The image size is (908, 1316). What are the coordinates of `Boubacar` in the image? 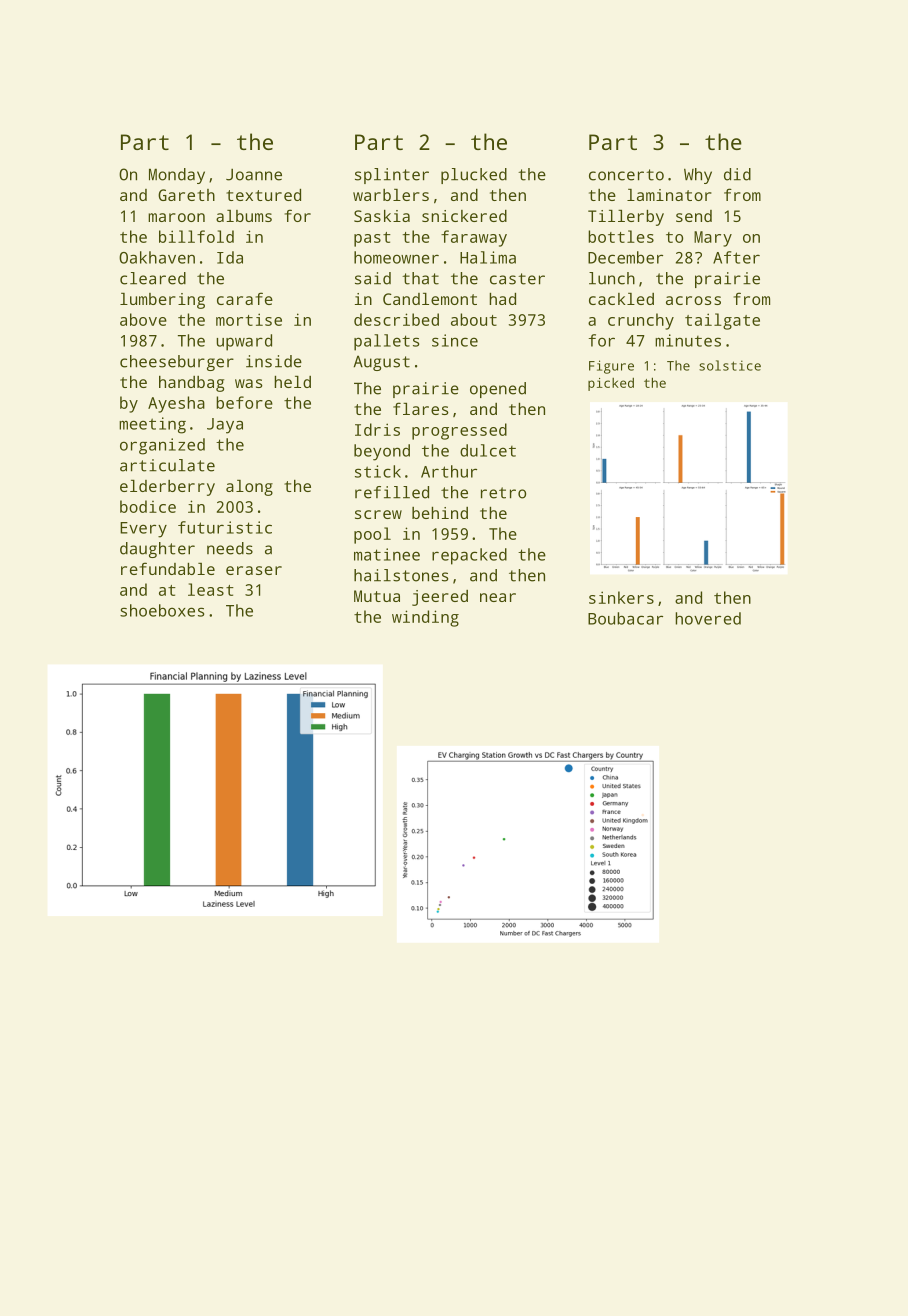 It's located at (625, 618).
